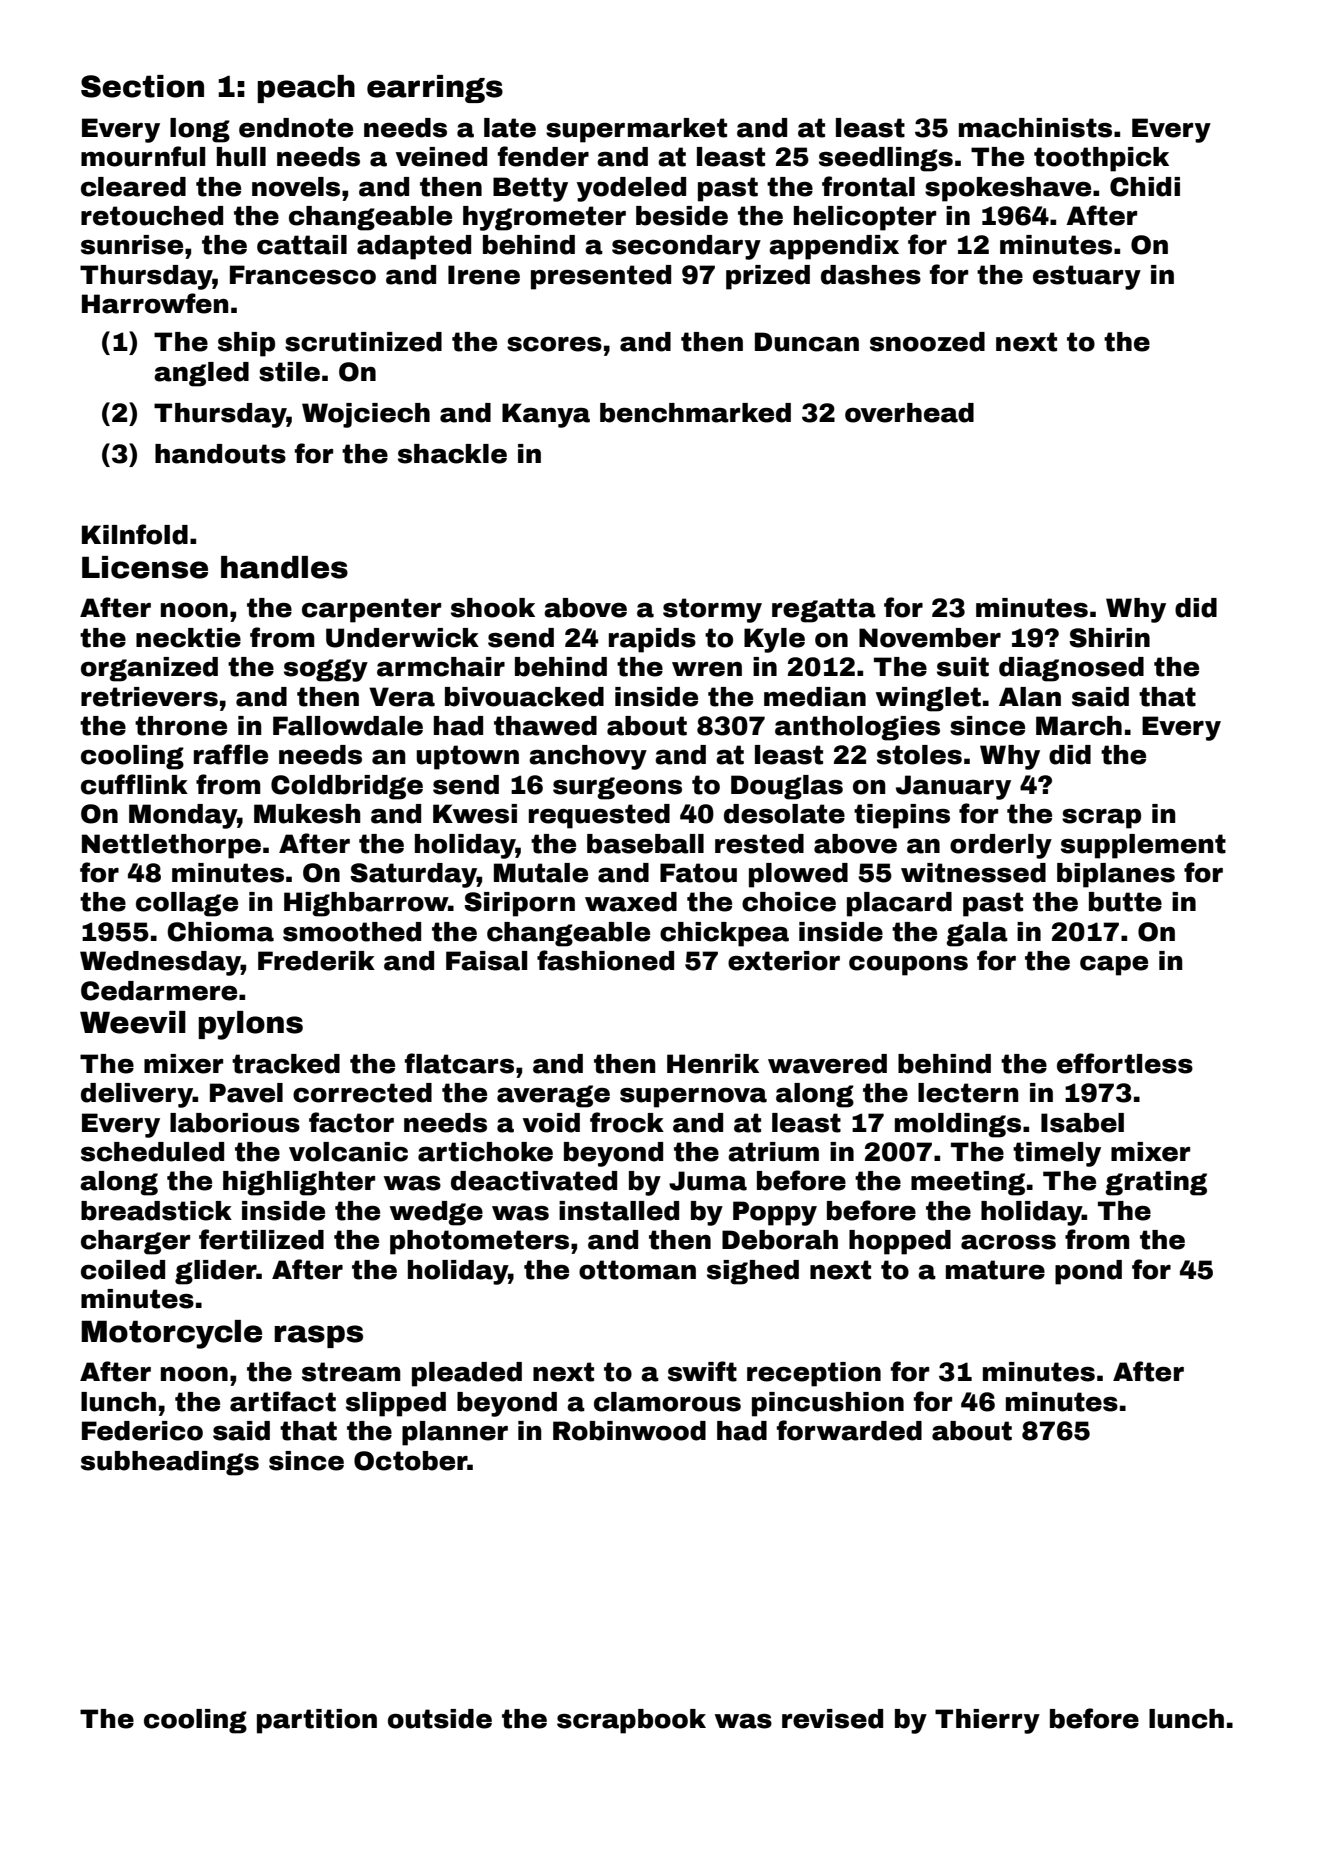 The image size is (1318, 1864). I want to click on cleared, so click(133, 187).
